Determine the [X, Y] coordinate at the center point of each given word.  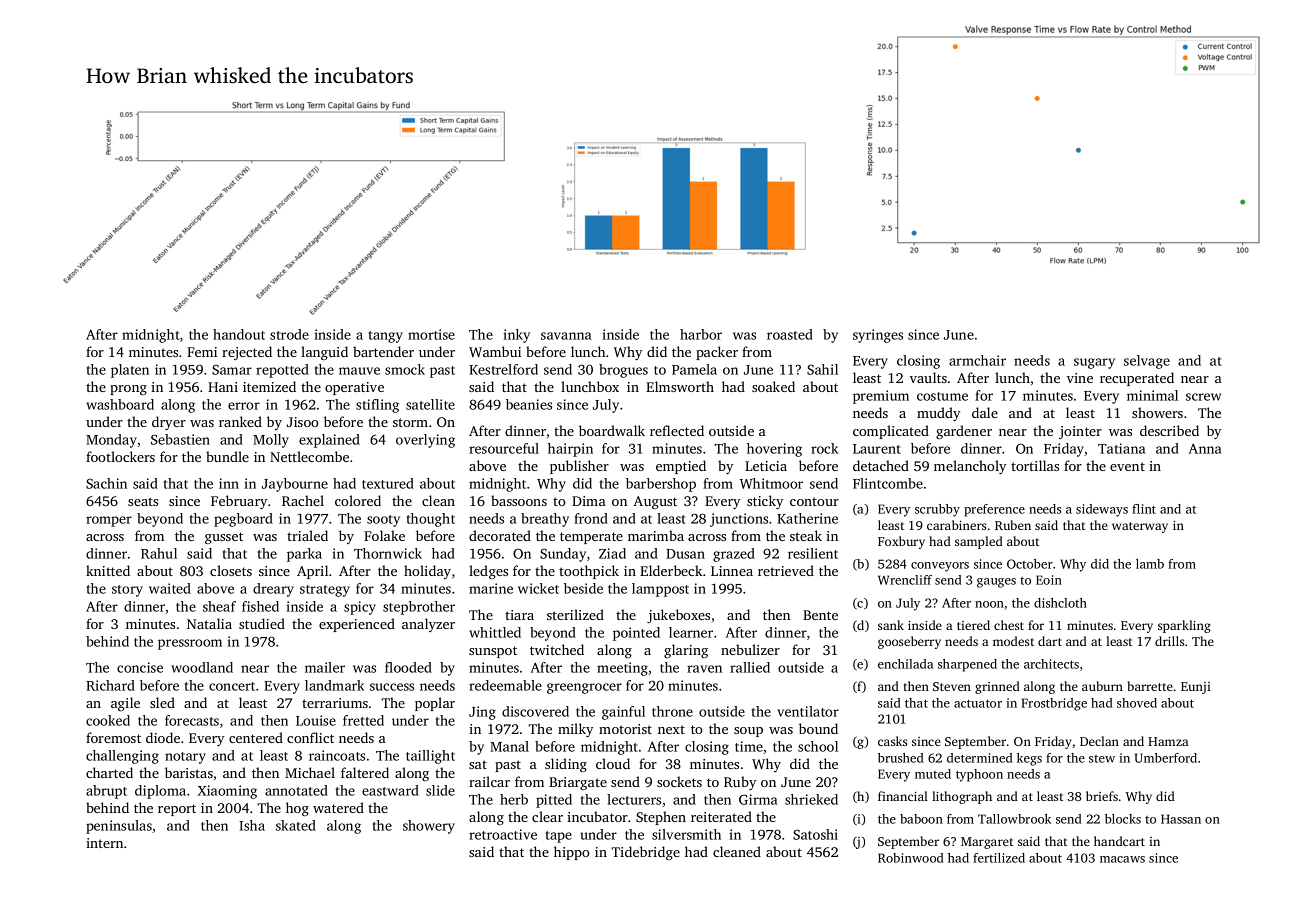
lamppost [660, 590]
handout [239, 334]
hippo [572, 853]
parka [304, 555]
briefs [1102, 796]
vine [1080, 378]
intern [104, 843]
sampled [979, 542]
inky [516, 336]
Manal [509, 746]
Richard [110, 685]
